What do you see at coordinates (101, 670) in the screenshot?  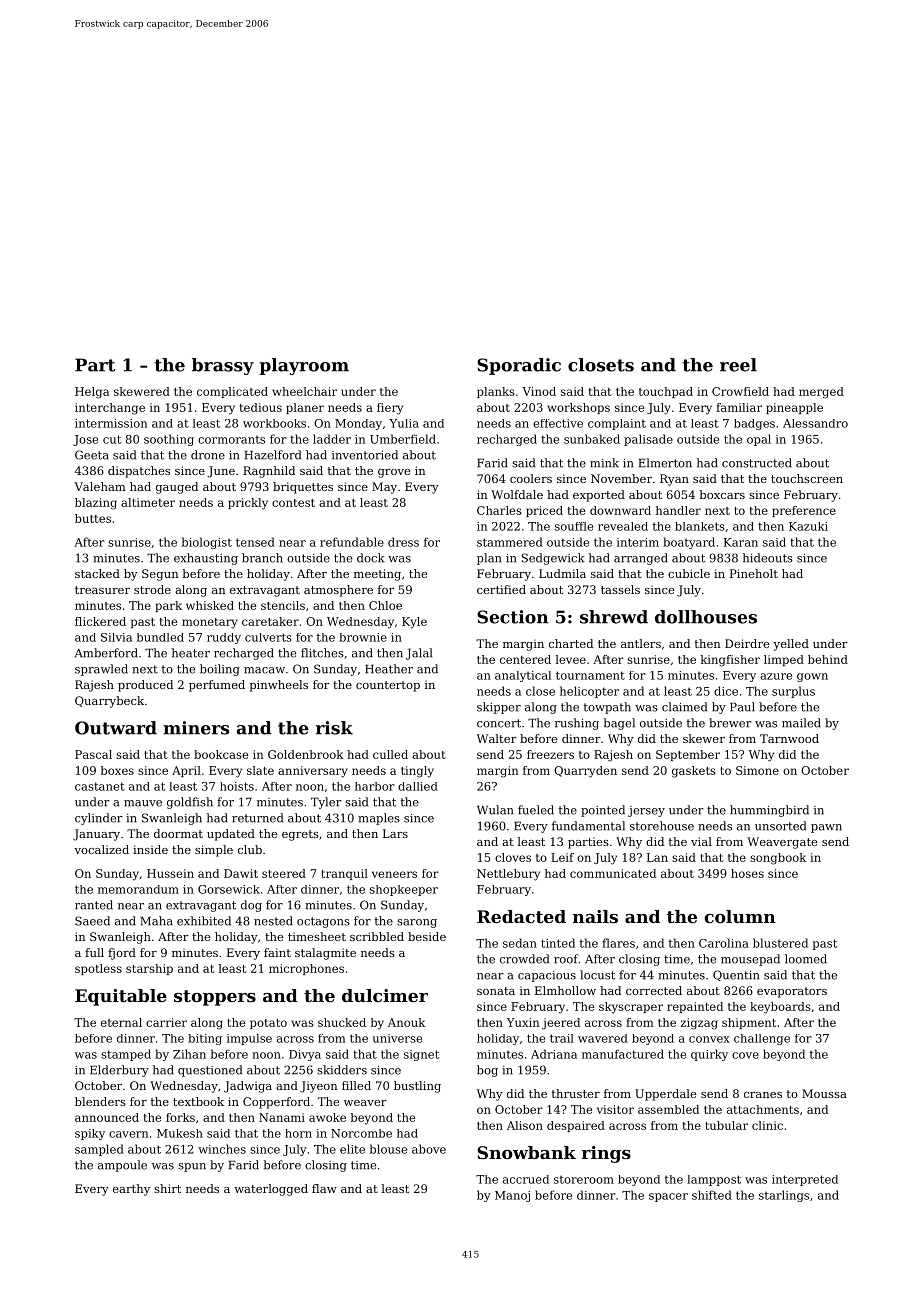 I see `sprawled` at bounding box center [101, 670].
